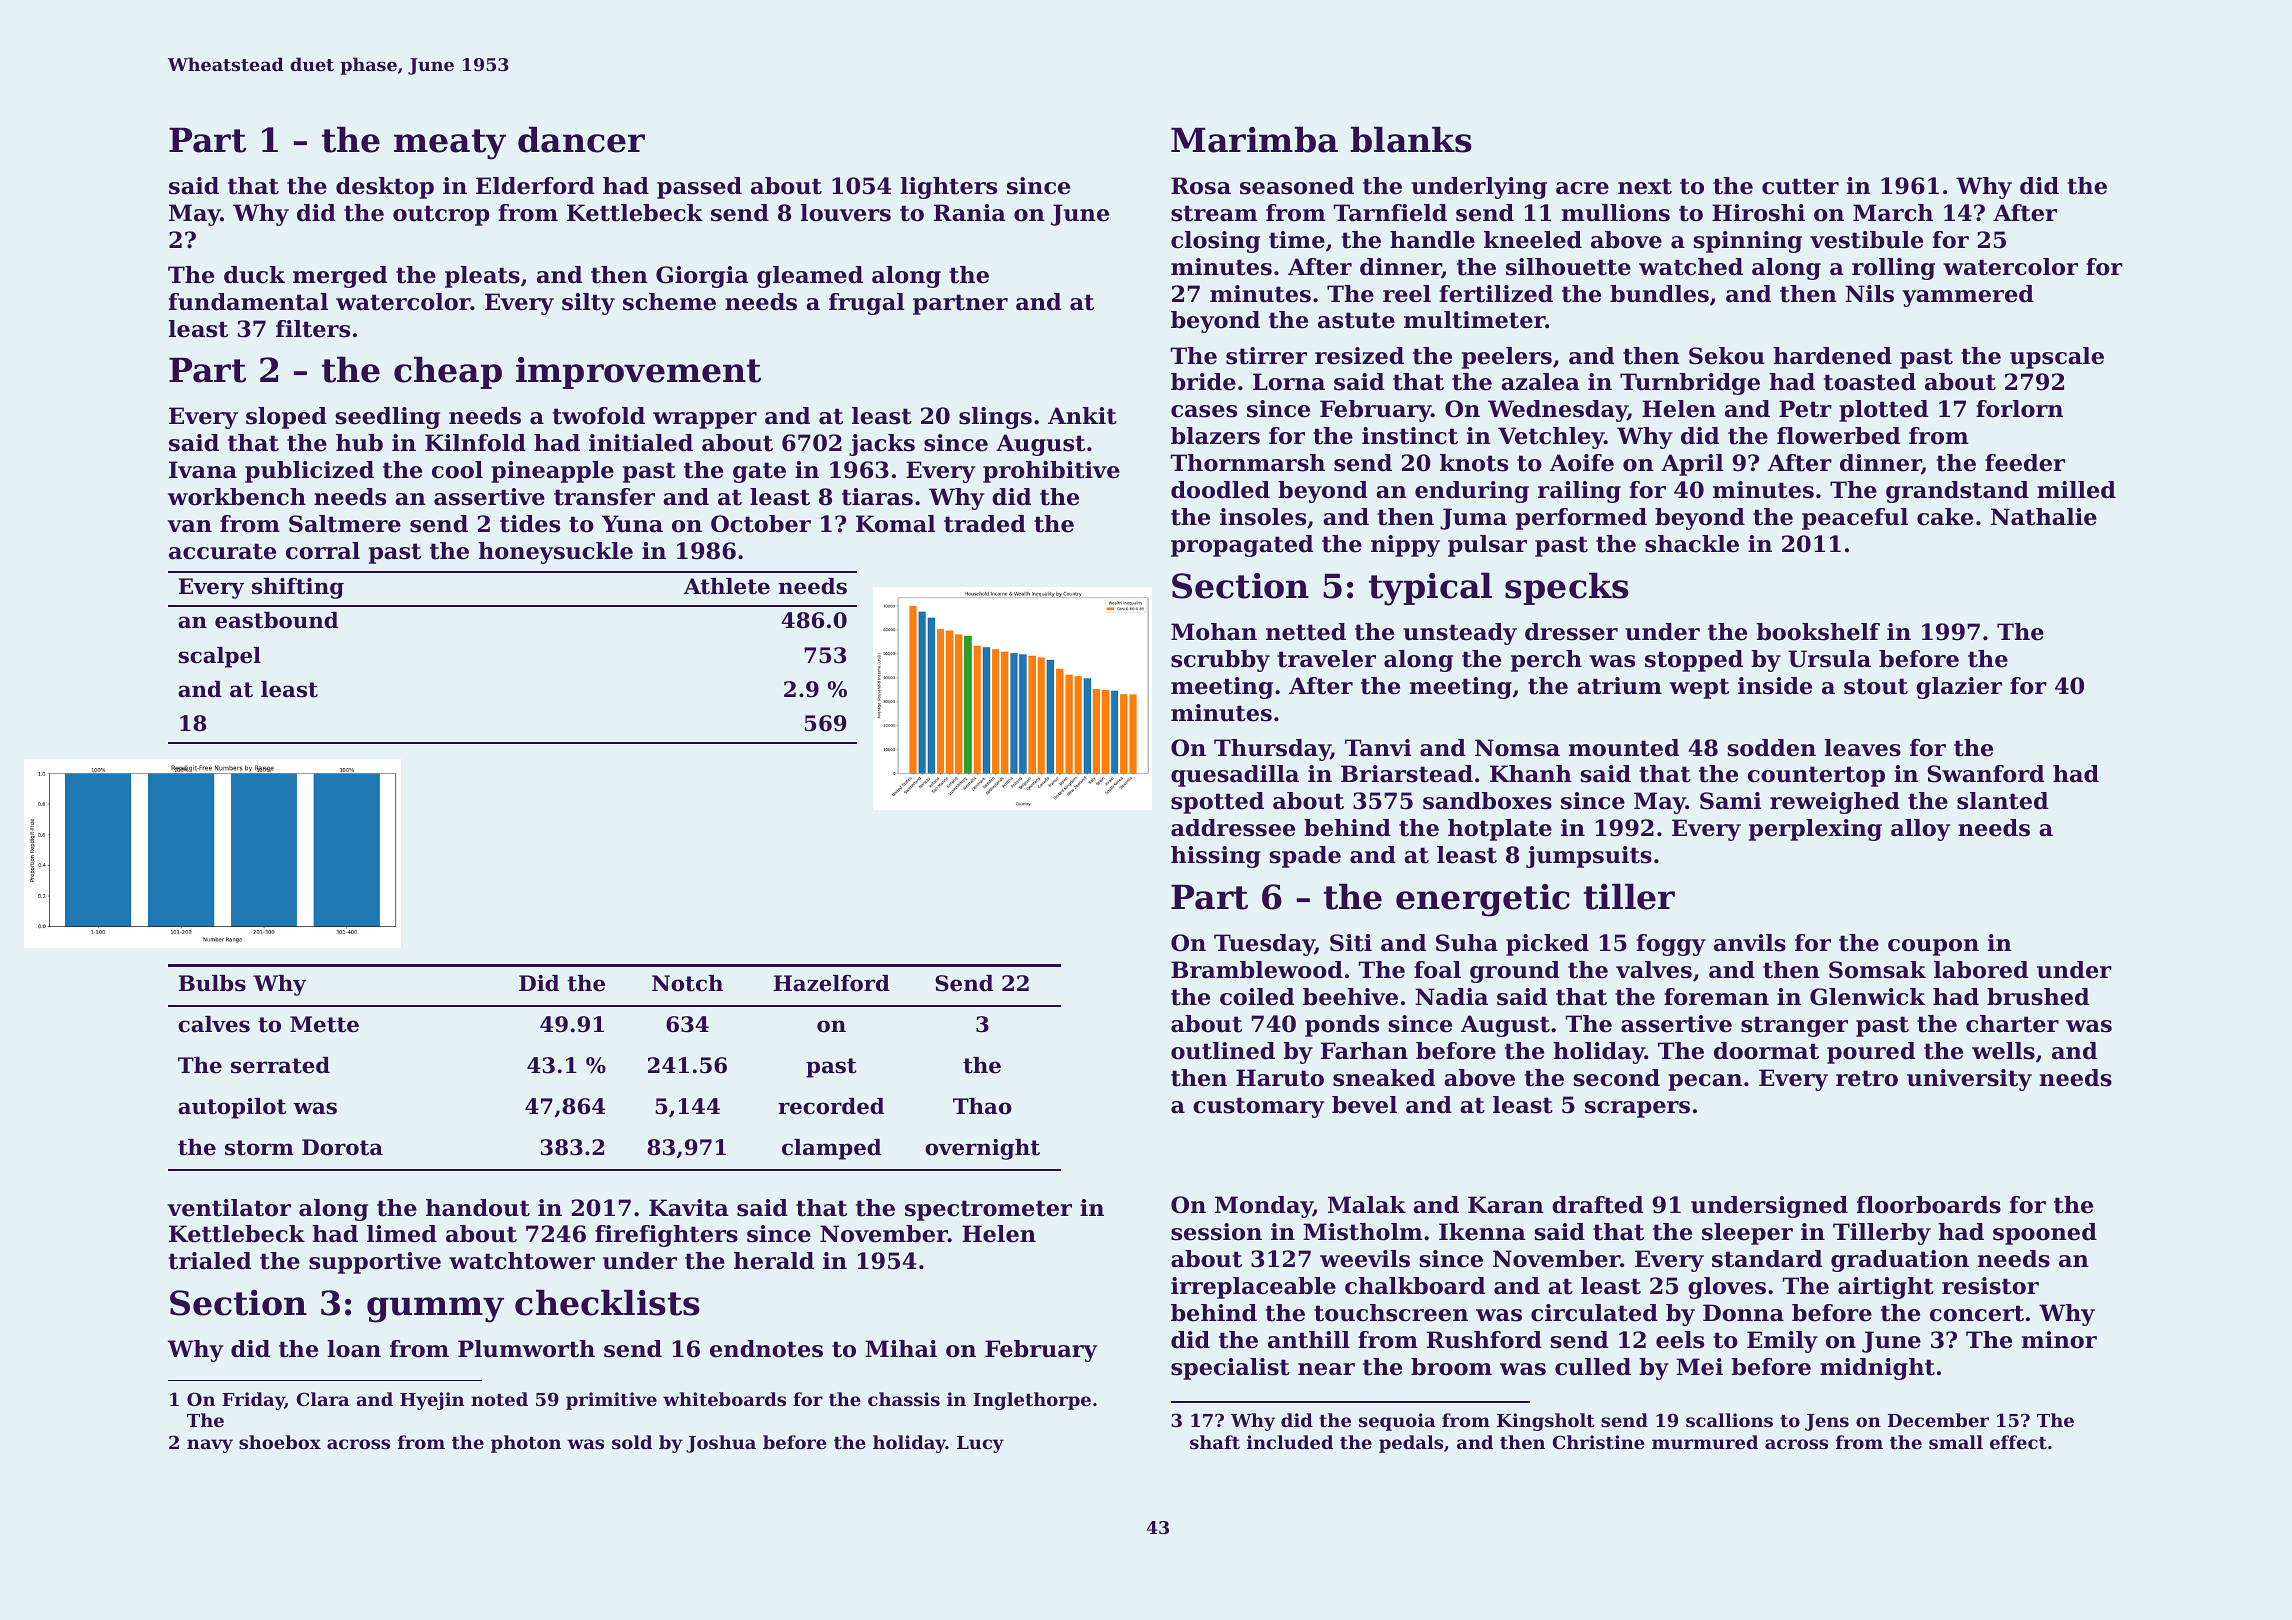 This page has width=2292, height=1620. Describe the element at coordinates (1699, 688) in the page. I see `wept` at that location.
